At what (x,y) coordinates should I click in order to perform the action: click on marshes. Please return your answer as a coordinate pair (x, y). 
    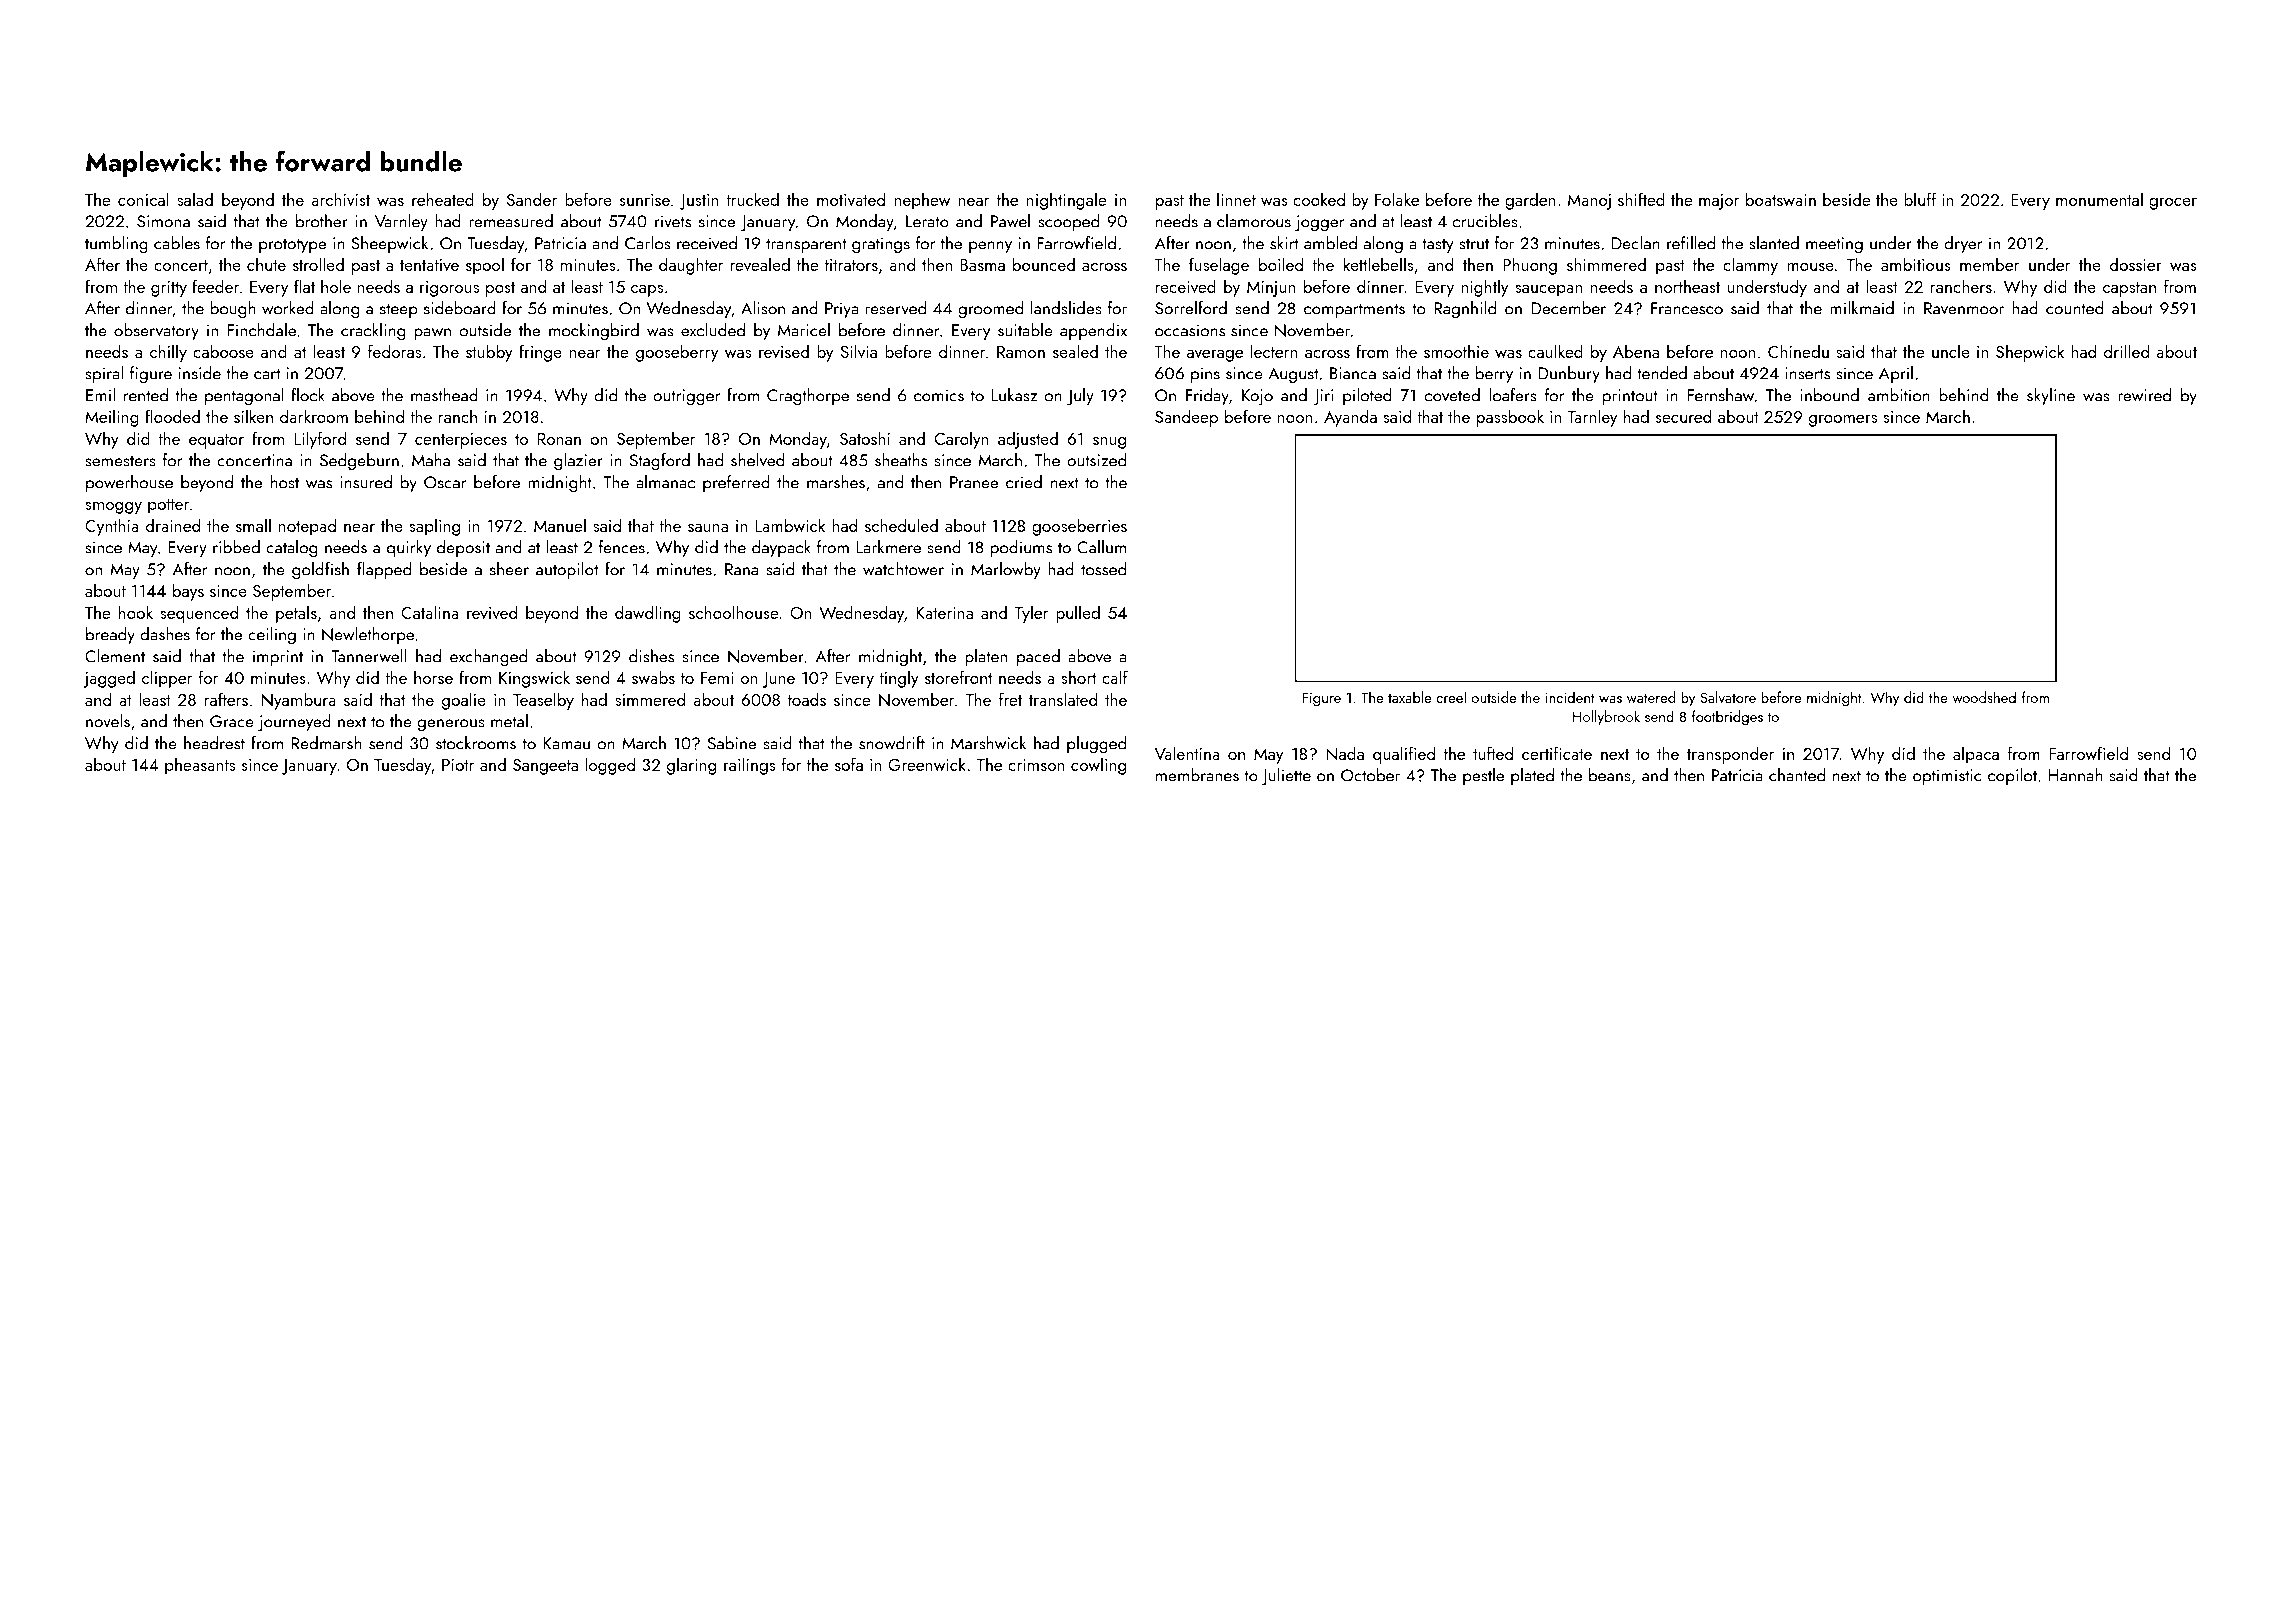
    Looking at the image, I should click on (836, 482).
